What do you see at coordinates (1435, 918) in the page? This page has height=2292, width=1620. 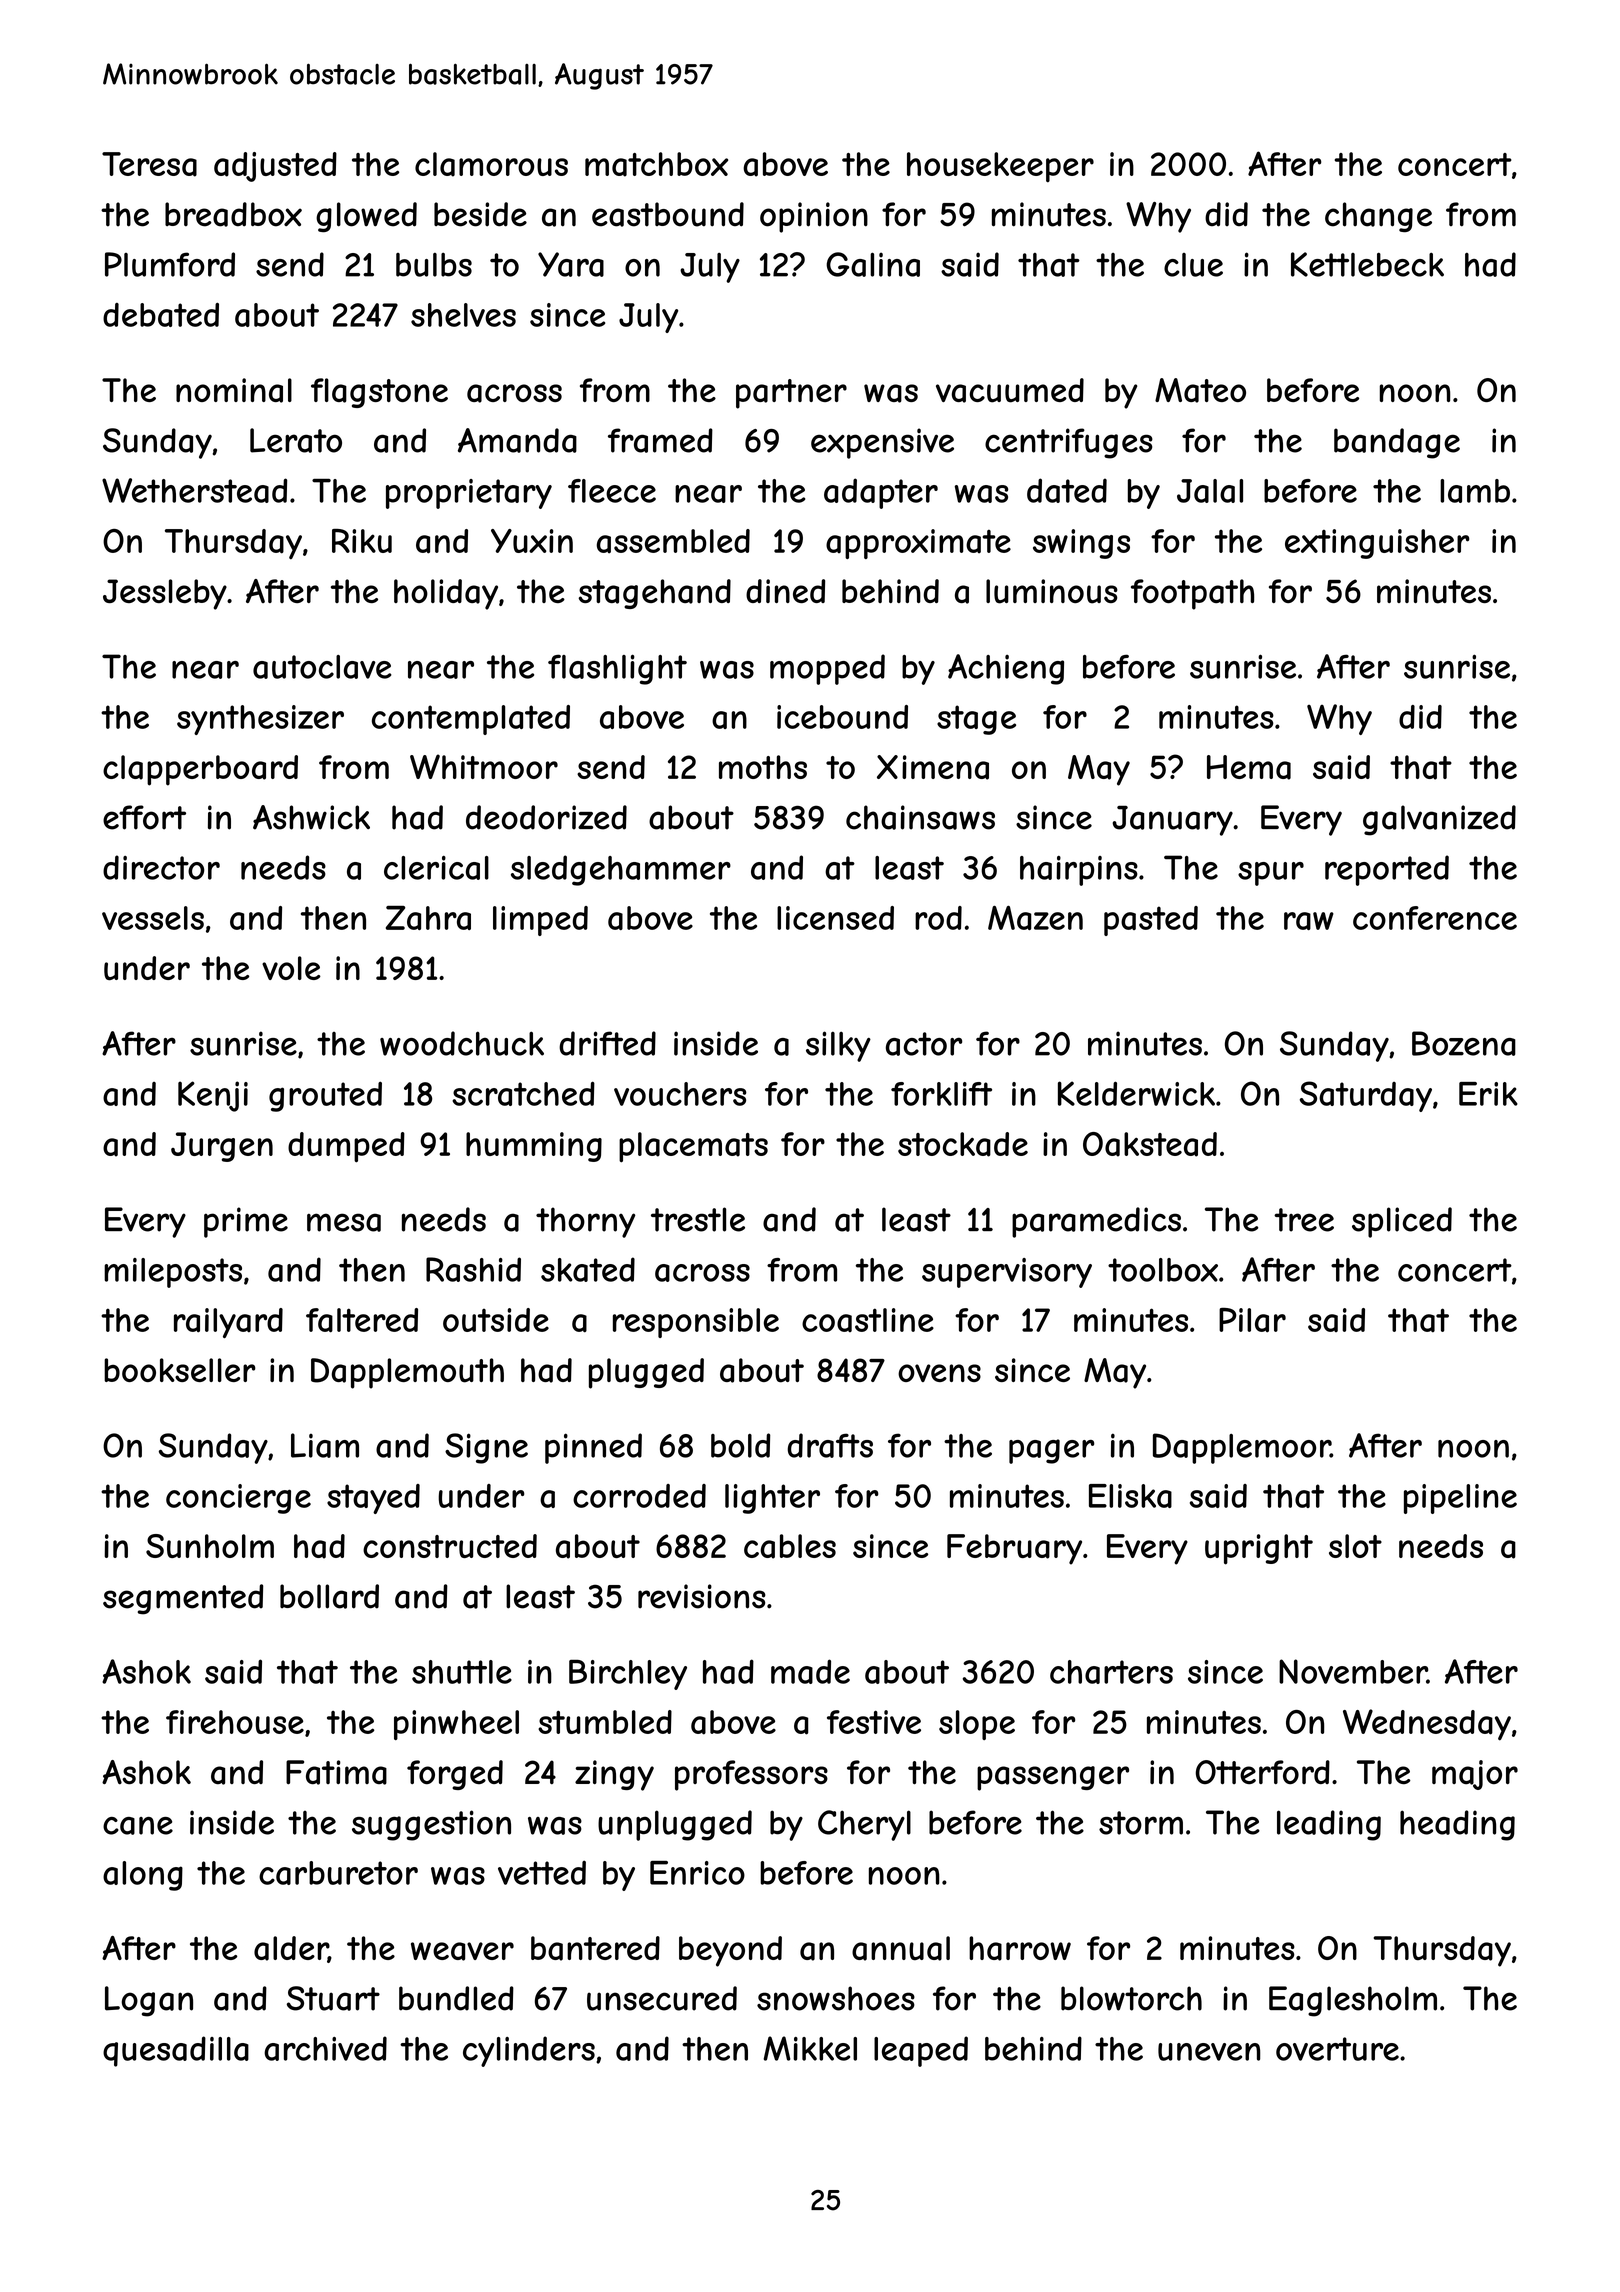 I see `conference` at bounding box center [1435, 918].
